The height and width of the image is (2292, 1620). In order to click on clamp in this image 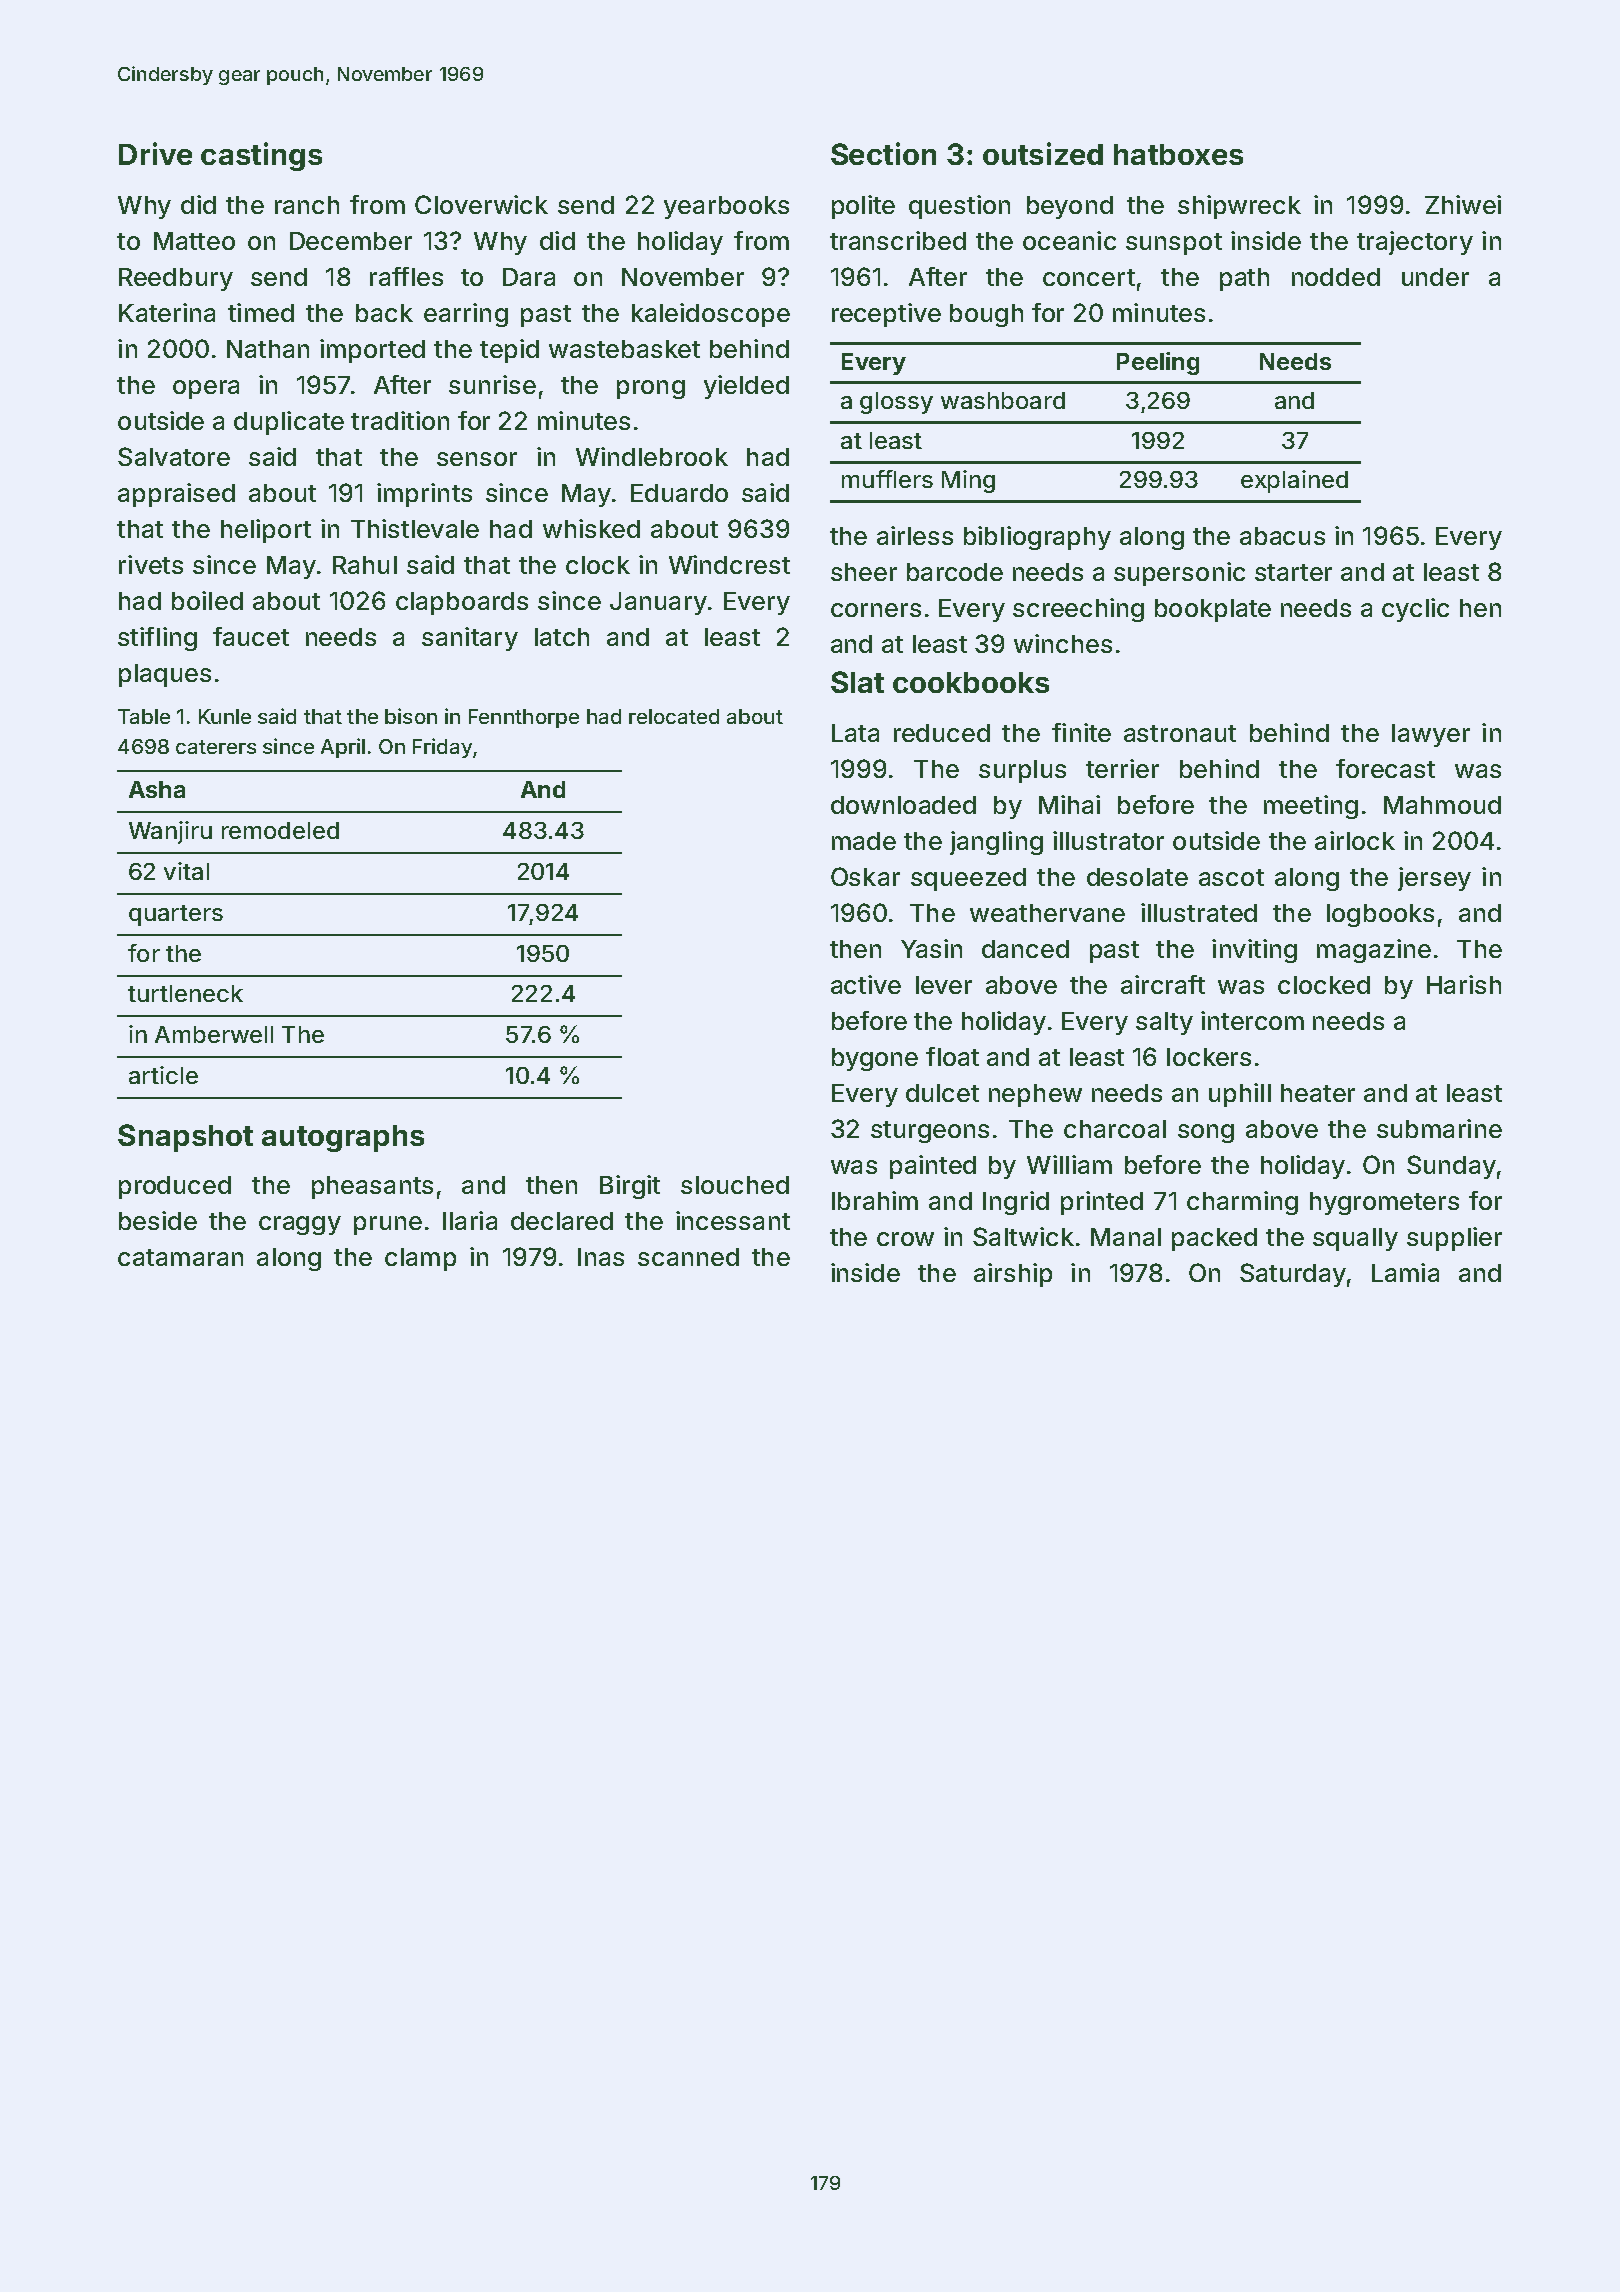, I will do `click(420, 1259)`.
